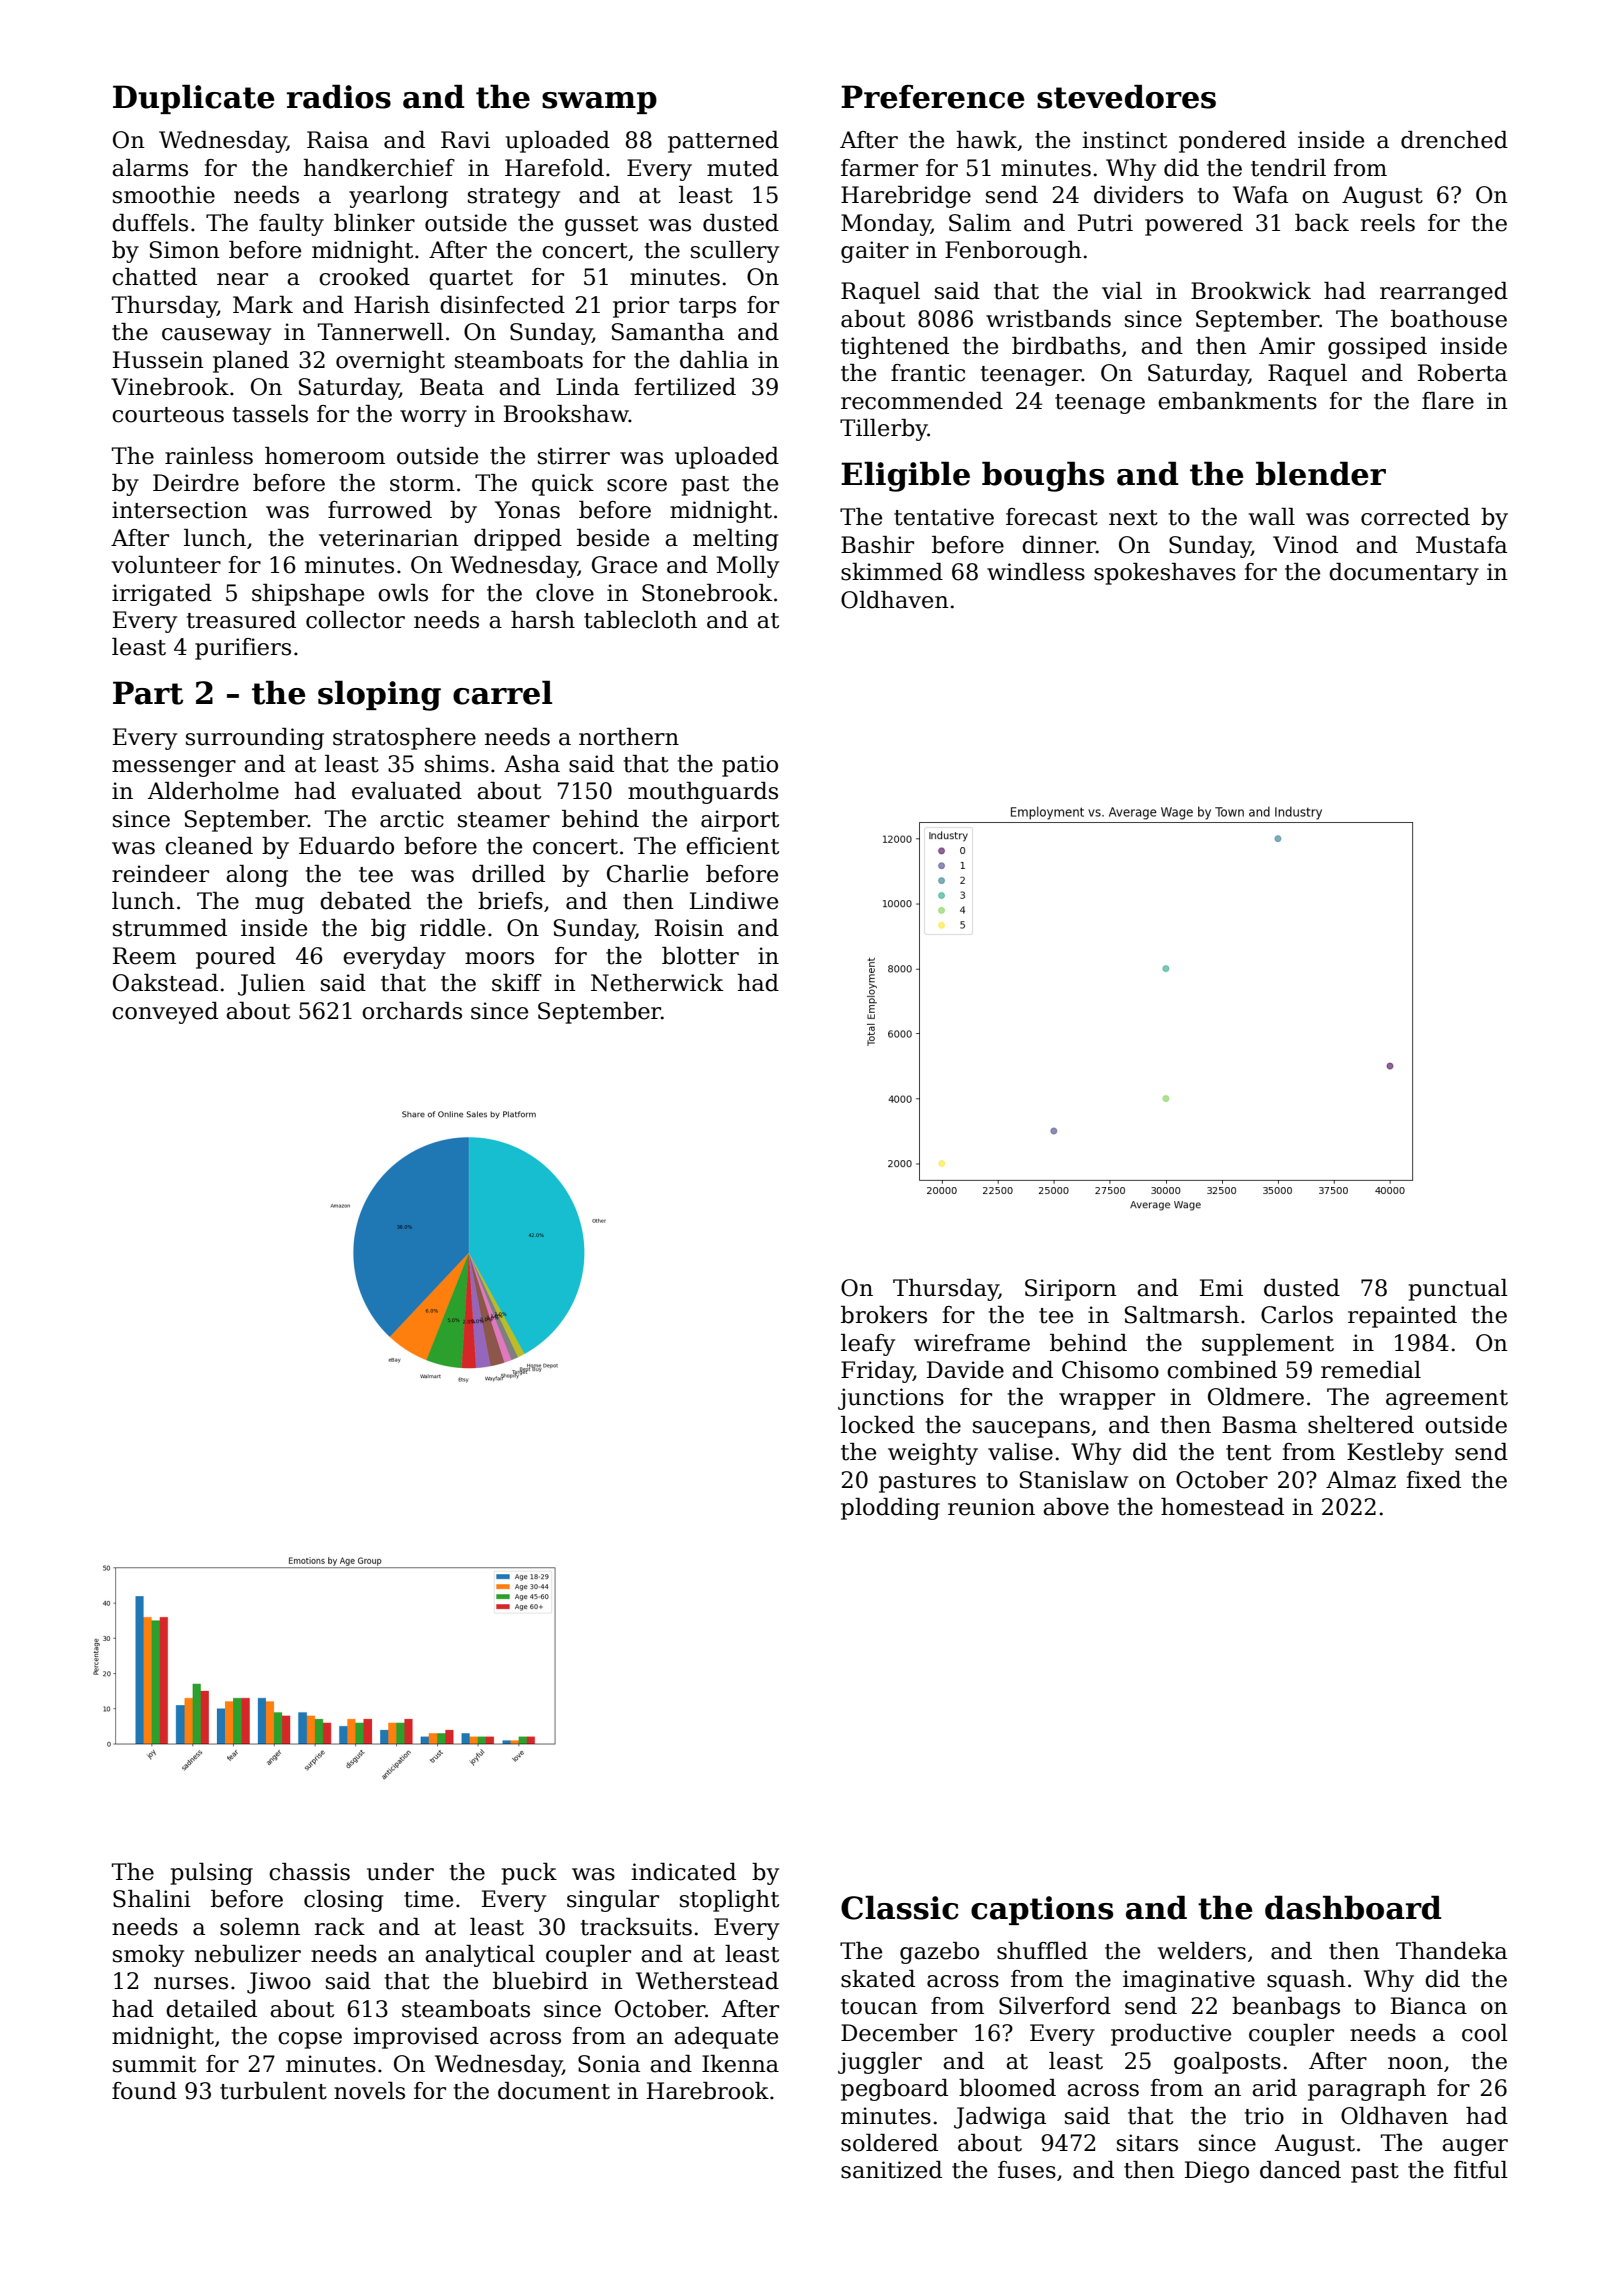  What do you see at coordinates (900, 1907) in the screenshot?
I see `Classic` at bounding box center [900, 1907].
